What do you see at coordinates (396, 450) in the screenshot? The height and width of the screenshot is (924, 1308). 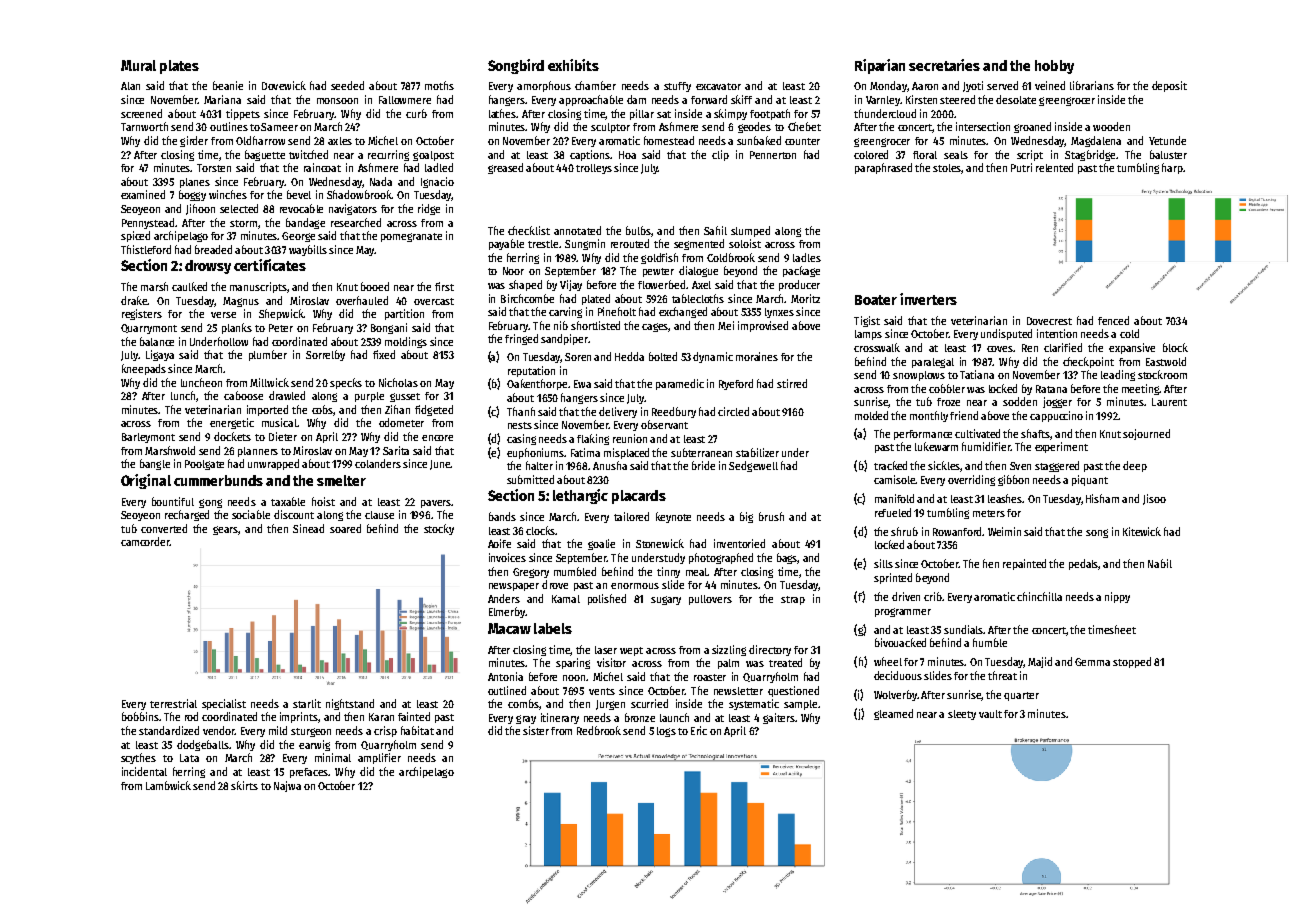 I see `Sarita` at bounding box center [396, 450].
